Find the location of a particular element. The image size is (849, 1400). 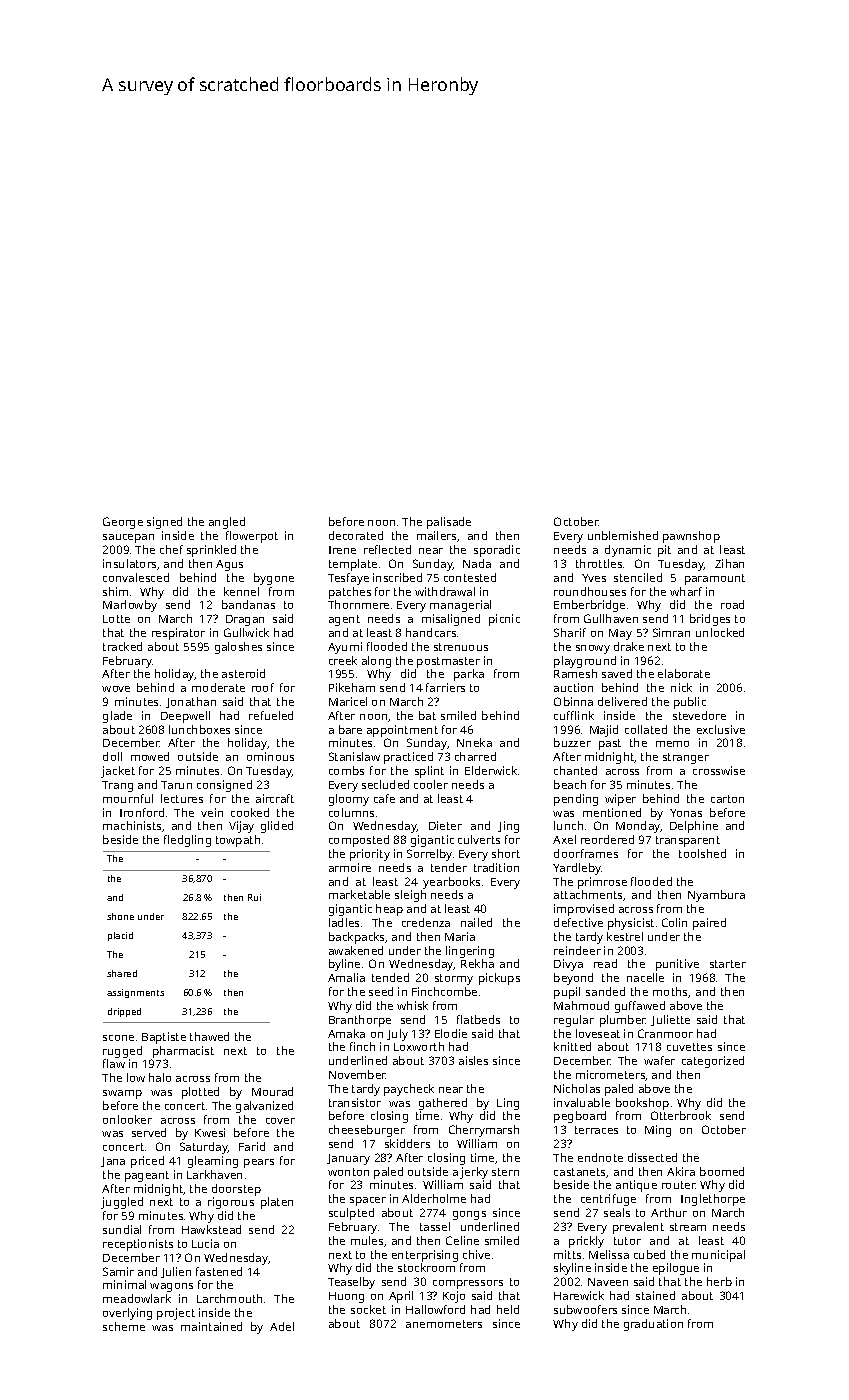

Kwesi is located at coordinates (210, 1132).
